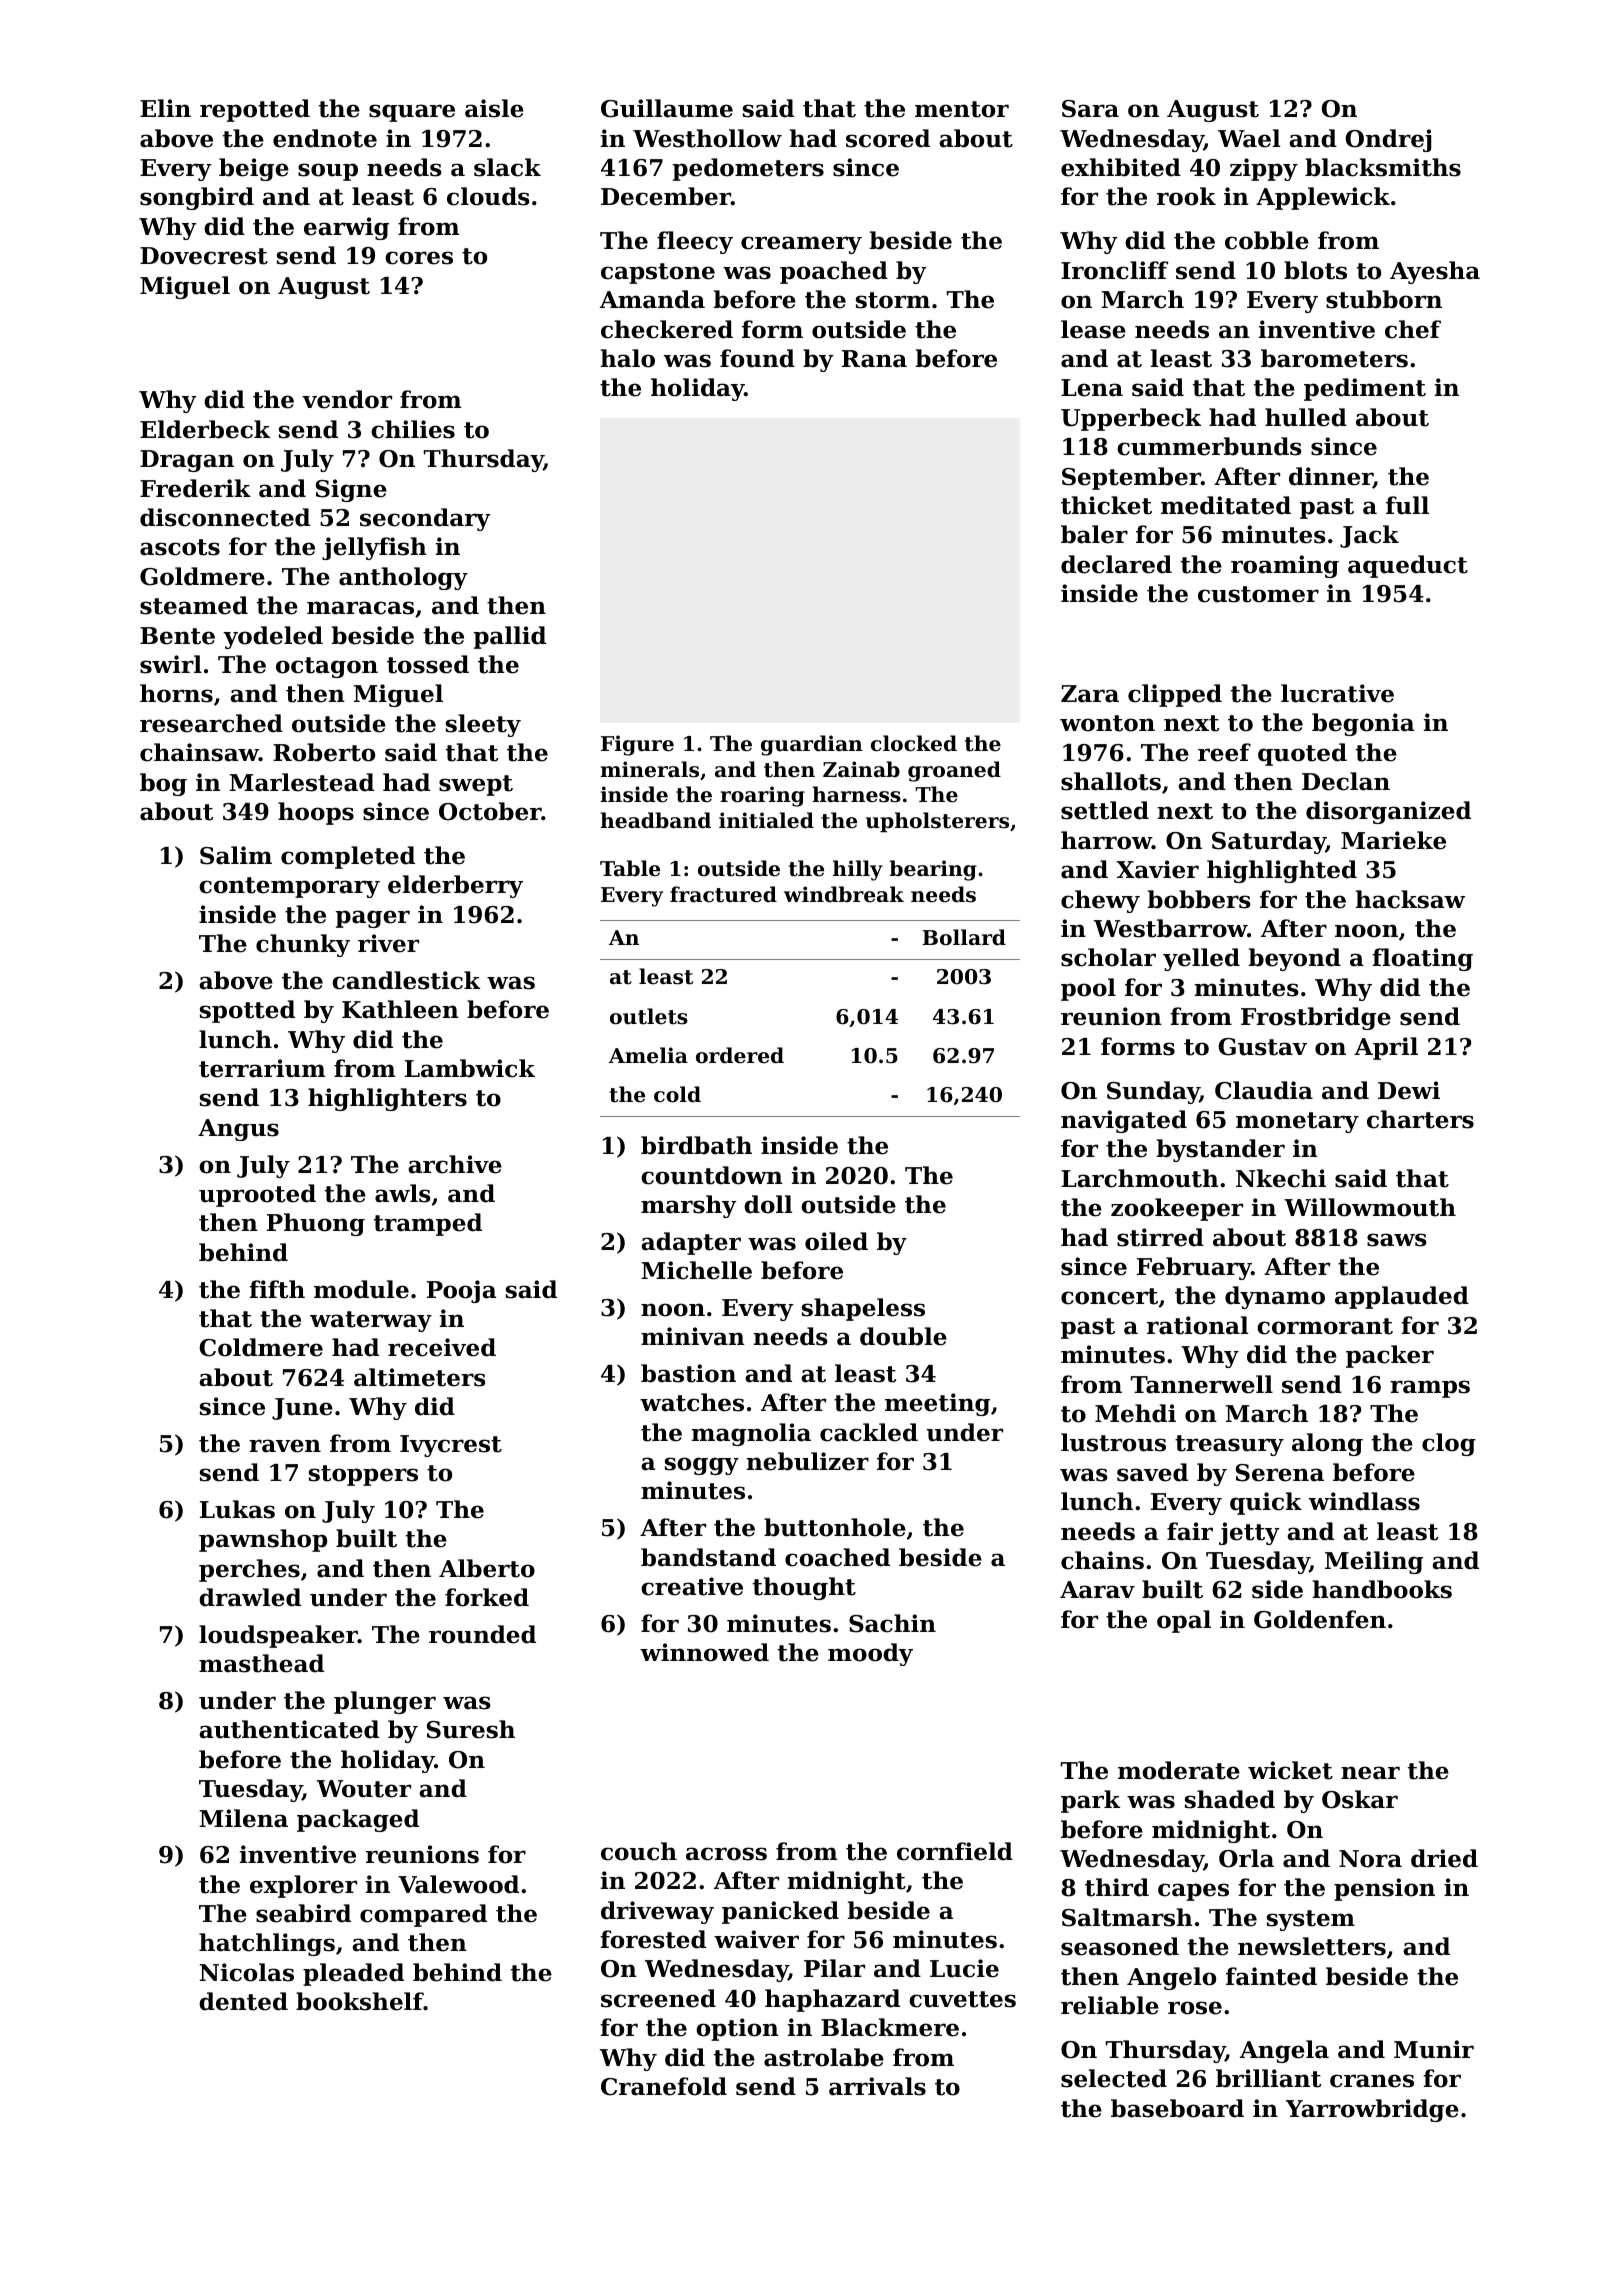 Image resolution: width=1620 pixels, height=2292 pixels. Describe the element at coordinates (955, 1851) in the image. I see `cornfield` at that location.
